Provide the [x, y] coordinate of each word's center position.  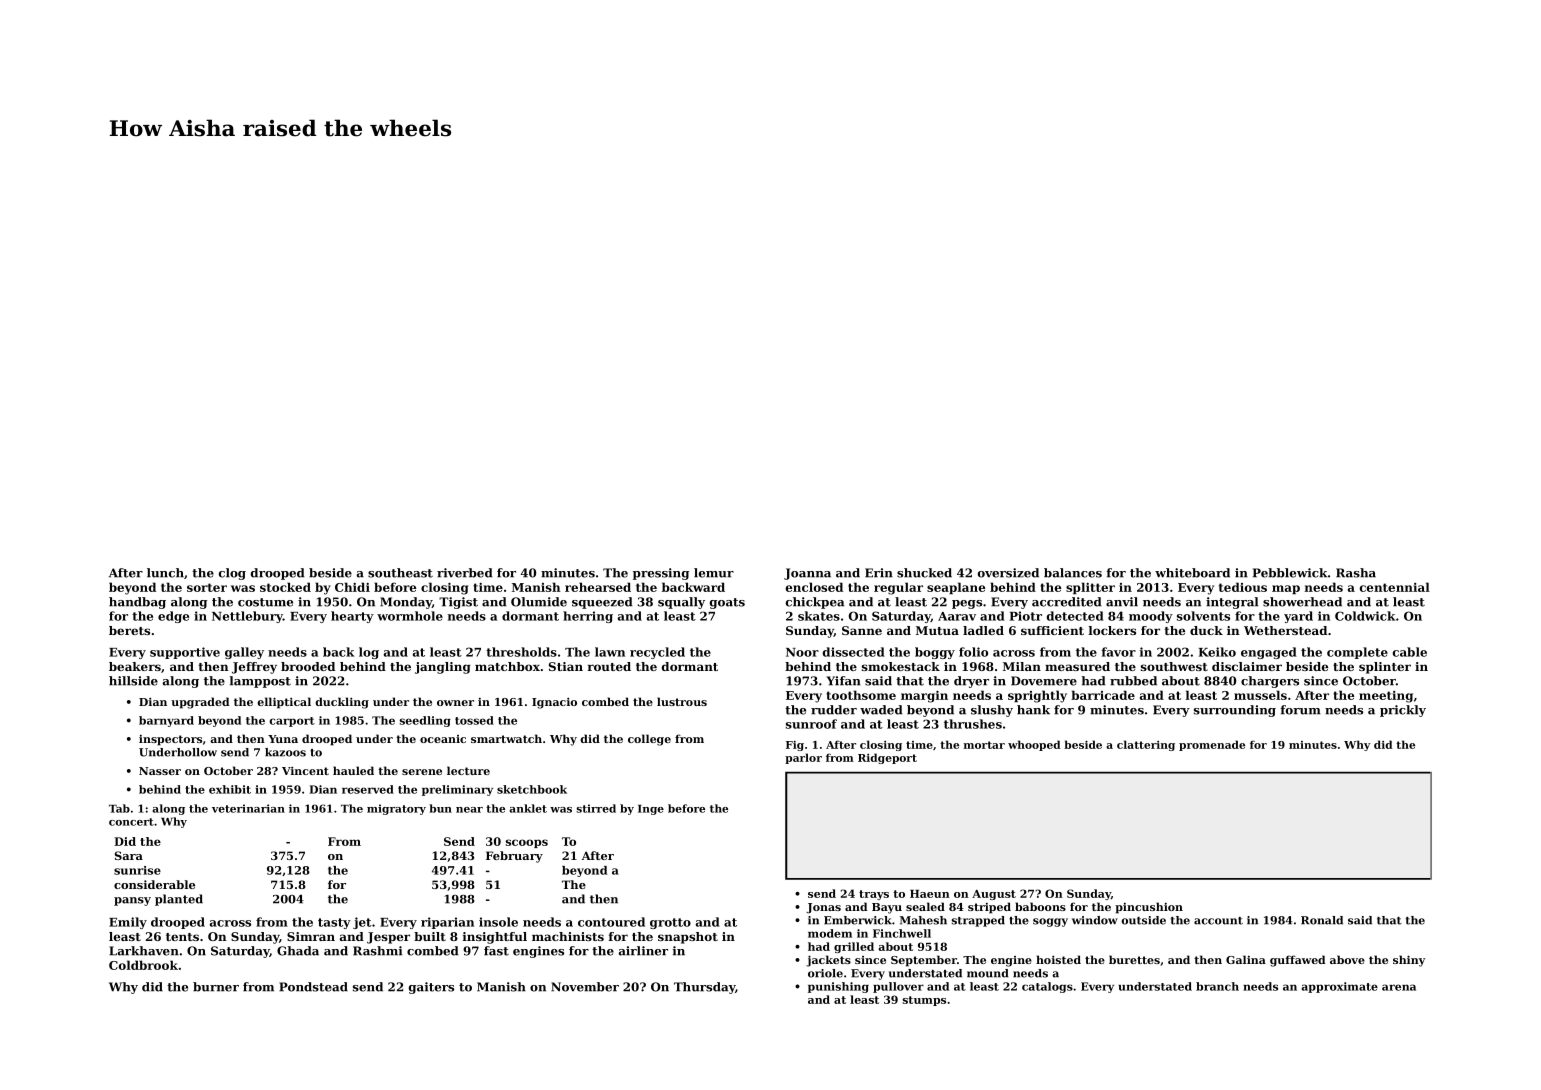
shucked [924, 573]
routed [609, 666]
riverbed [464, 573]
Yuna [283, 739]
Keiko [1217, 652]
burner [216, 987]
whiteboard [1192, 573]
